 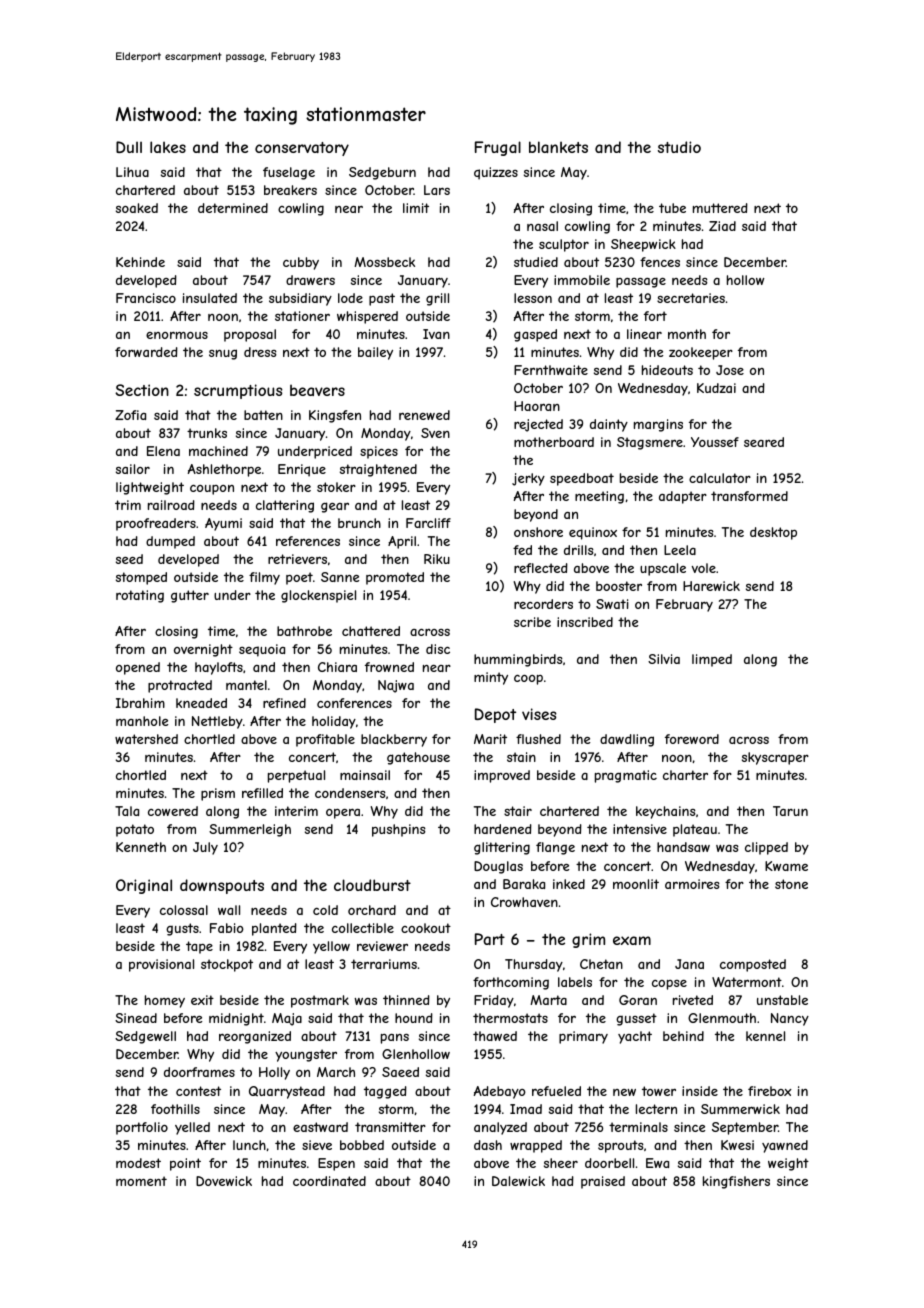 What do you see at coordinates (435, 433) in the image?
I see `Sven` at bounding box center [435, 433].
